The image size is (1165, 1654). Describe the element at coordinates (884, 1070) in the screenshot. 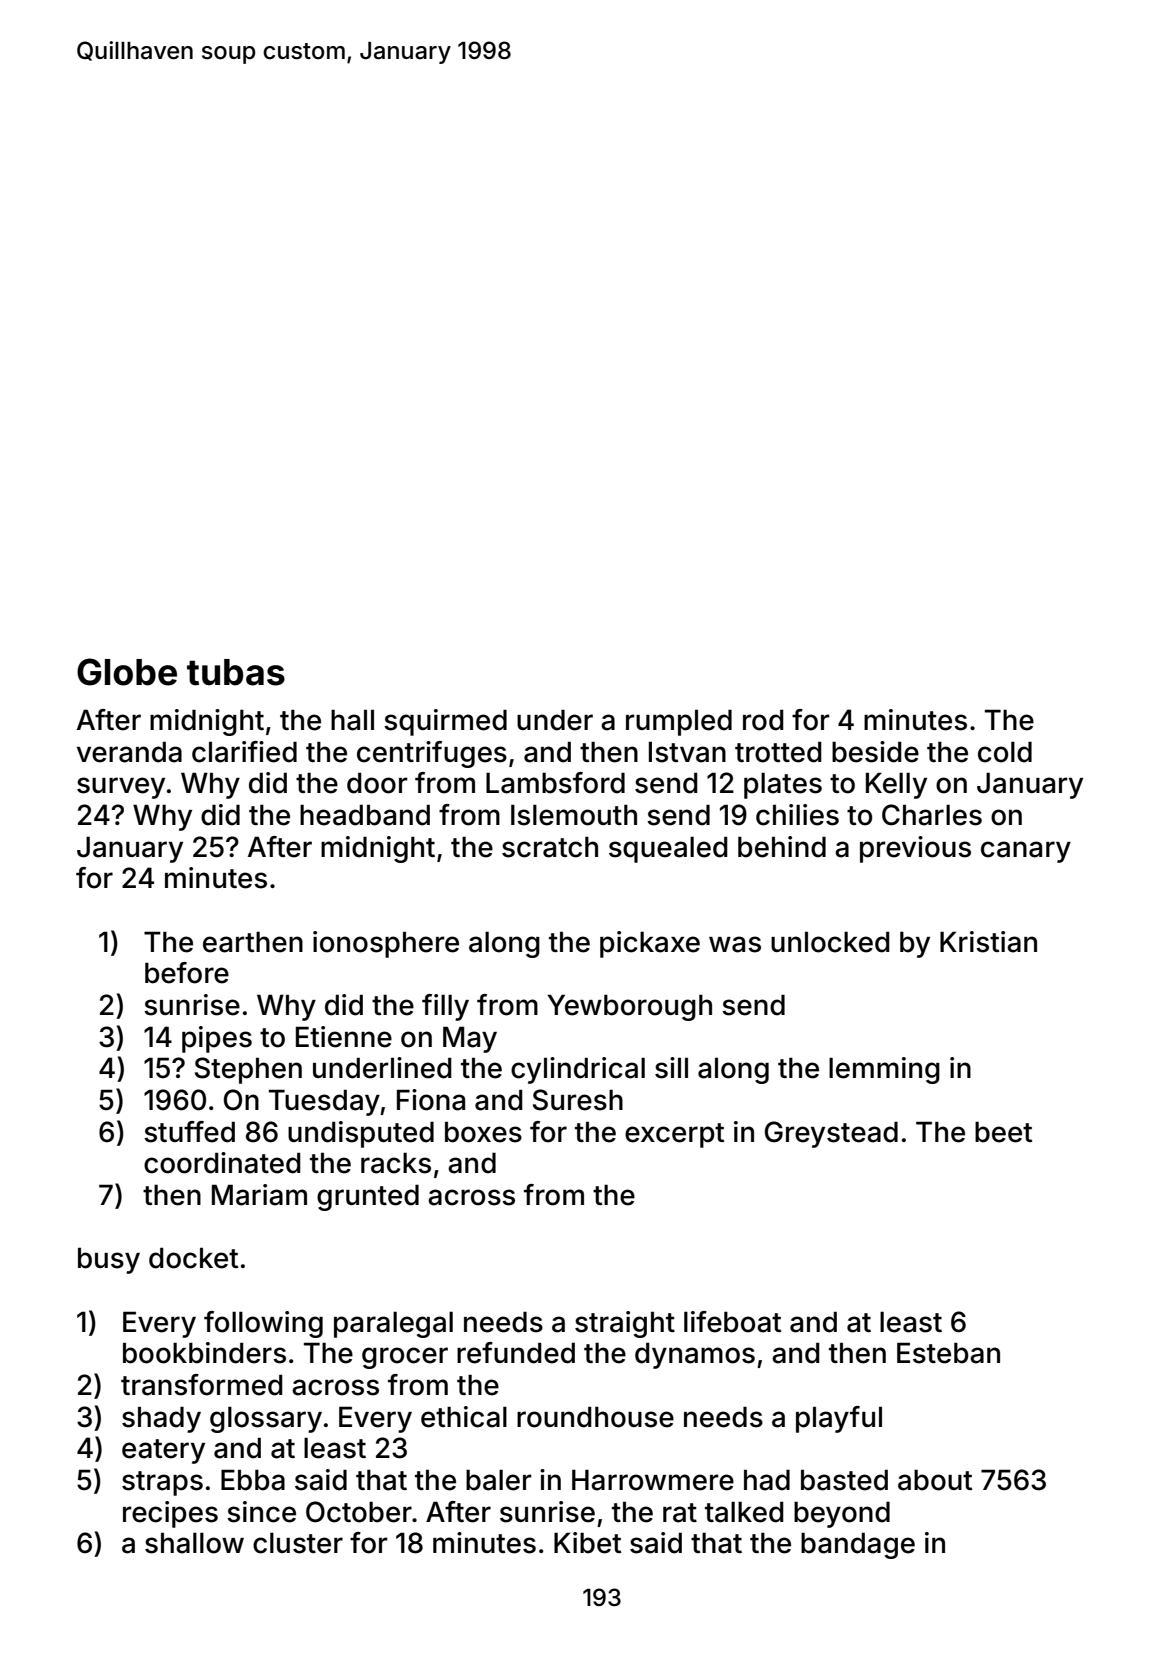

I see `lemming` at that location.
